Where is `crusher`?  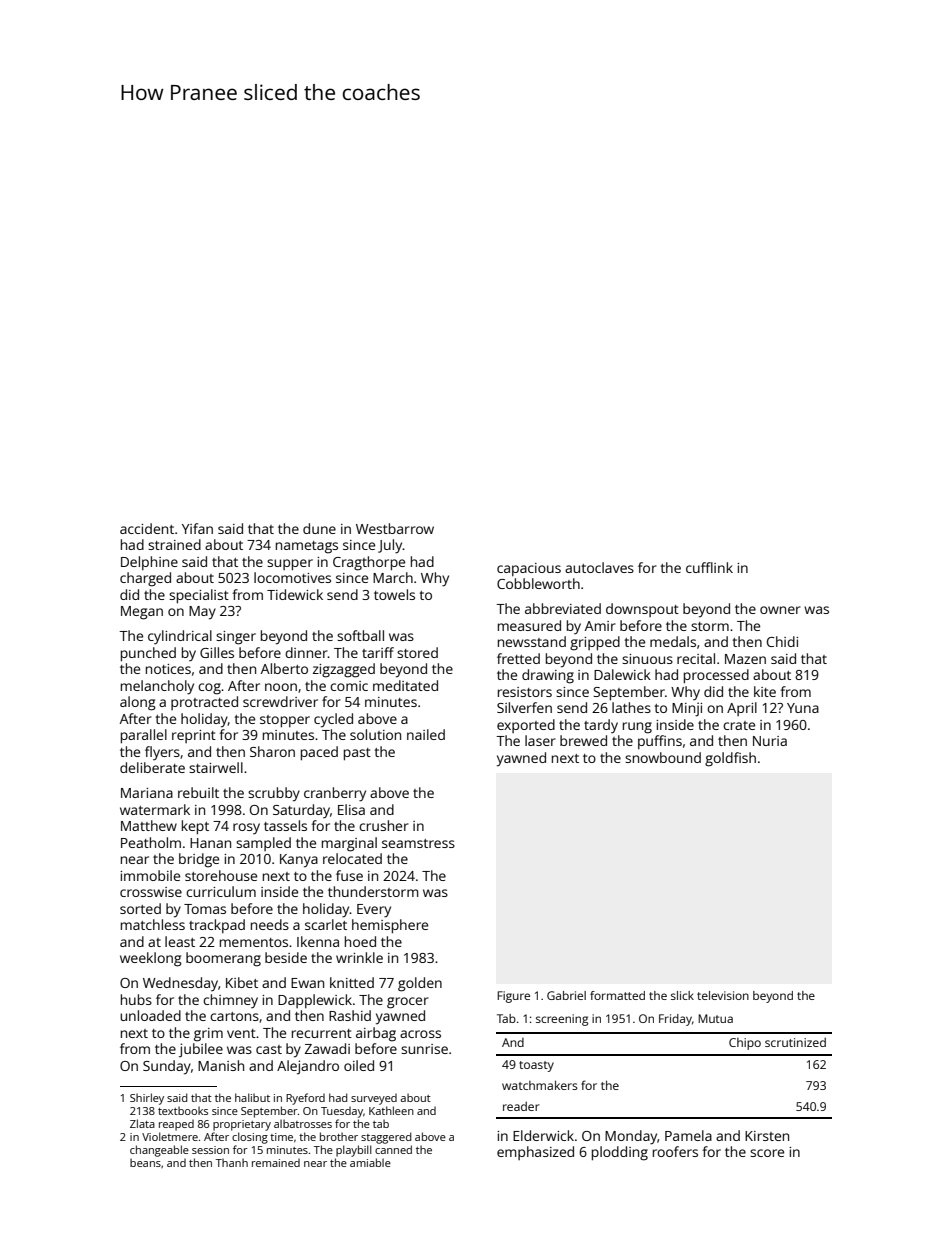 crusher is located at coordinates (384, 825).
